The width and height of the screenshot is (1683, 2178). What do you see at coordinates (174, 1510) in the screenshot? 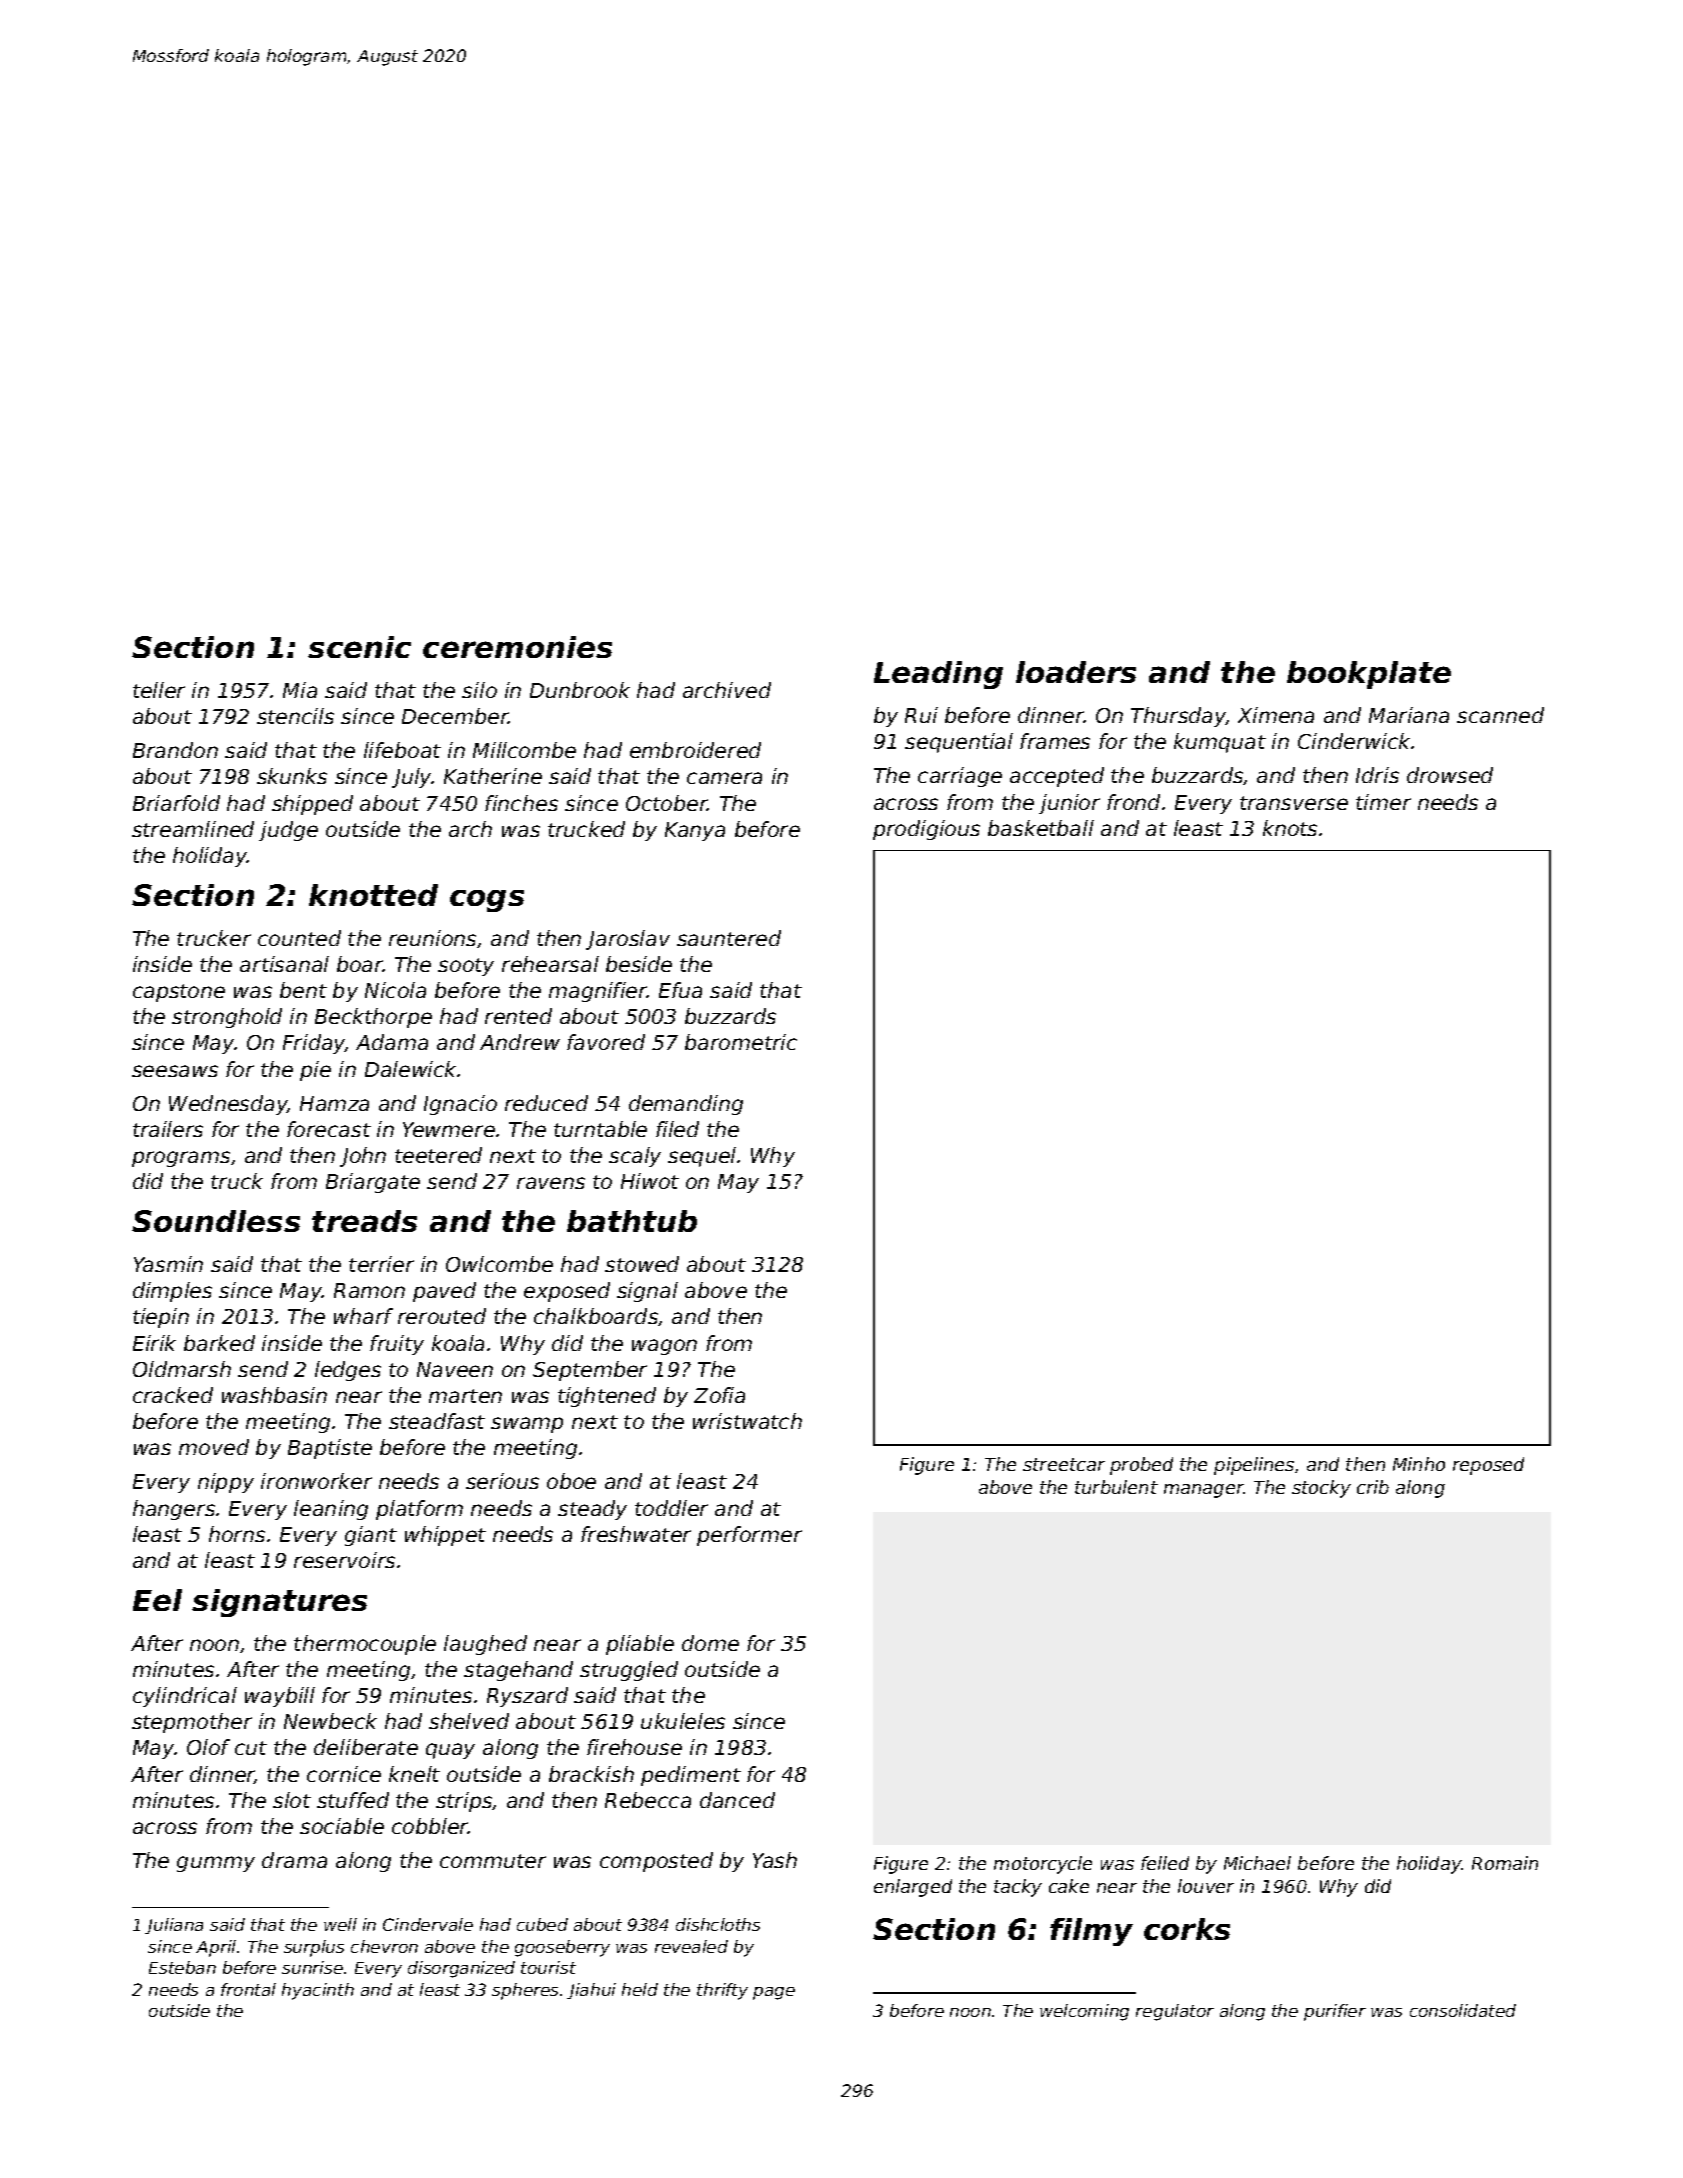
I see `hangers` at bounding box center [174, 1510].
